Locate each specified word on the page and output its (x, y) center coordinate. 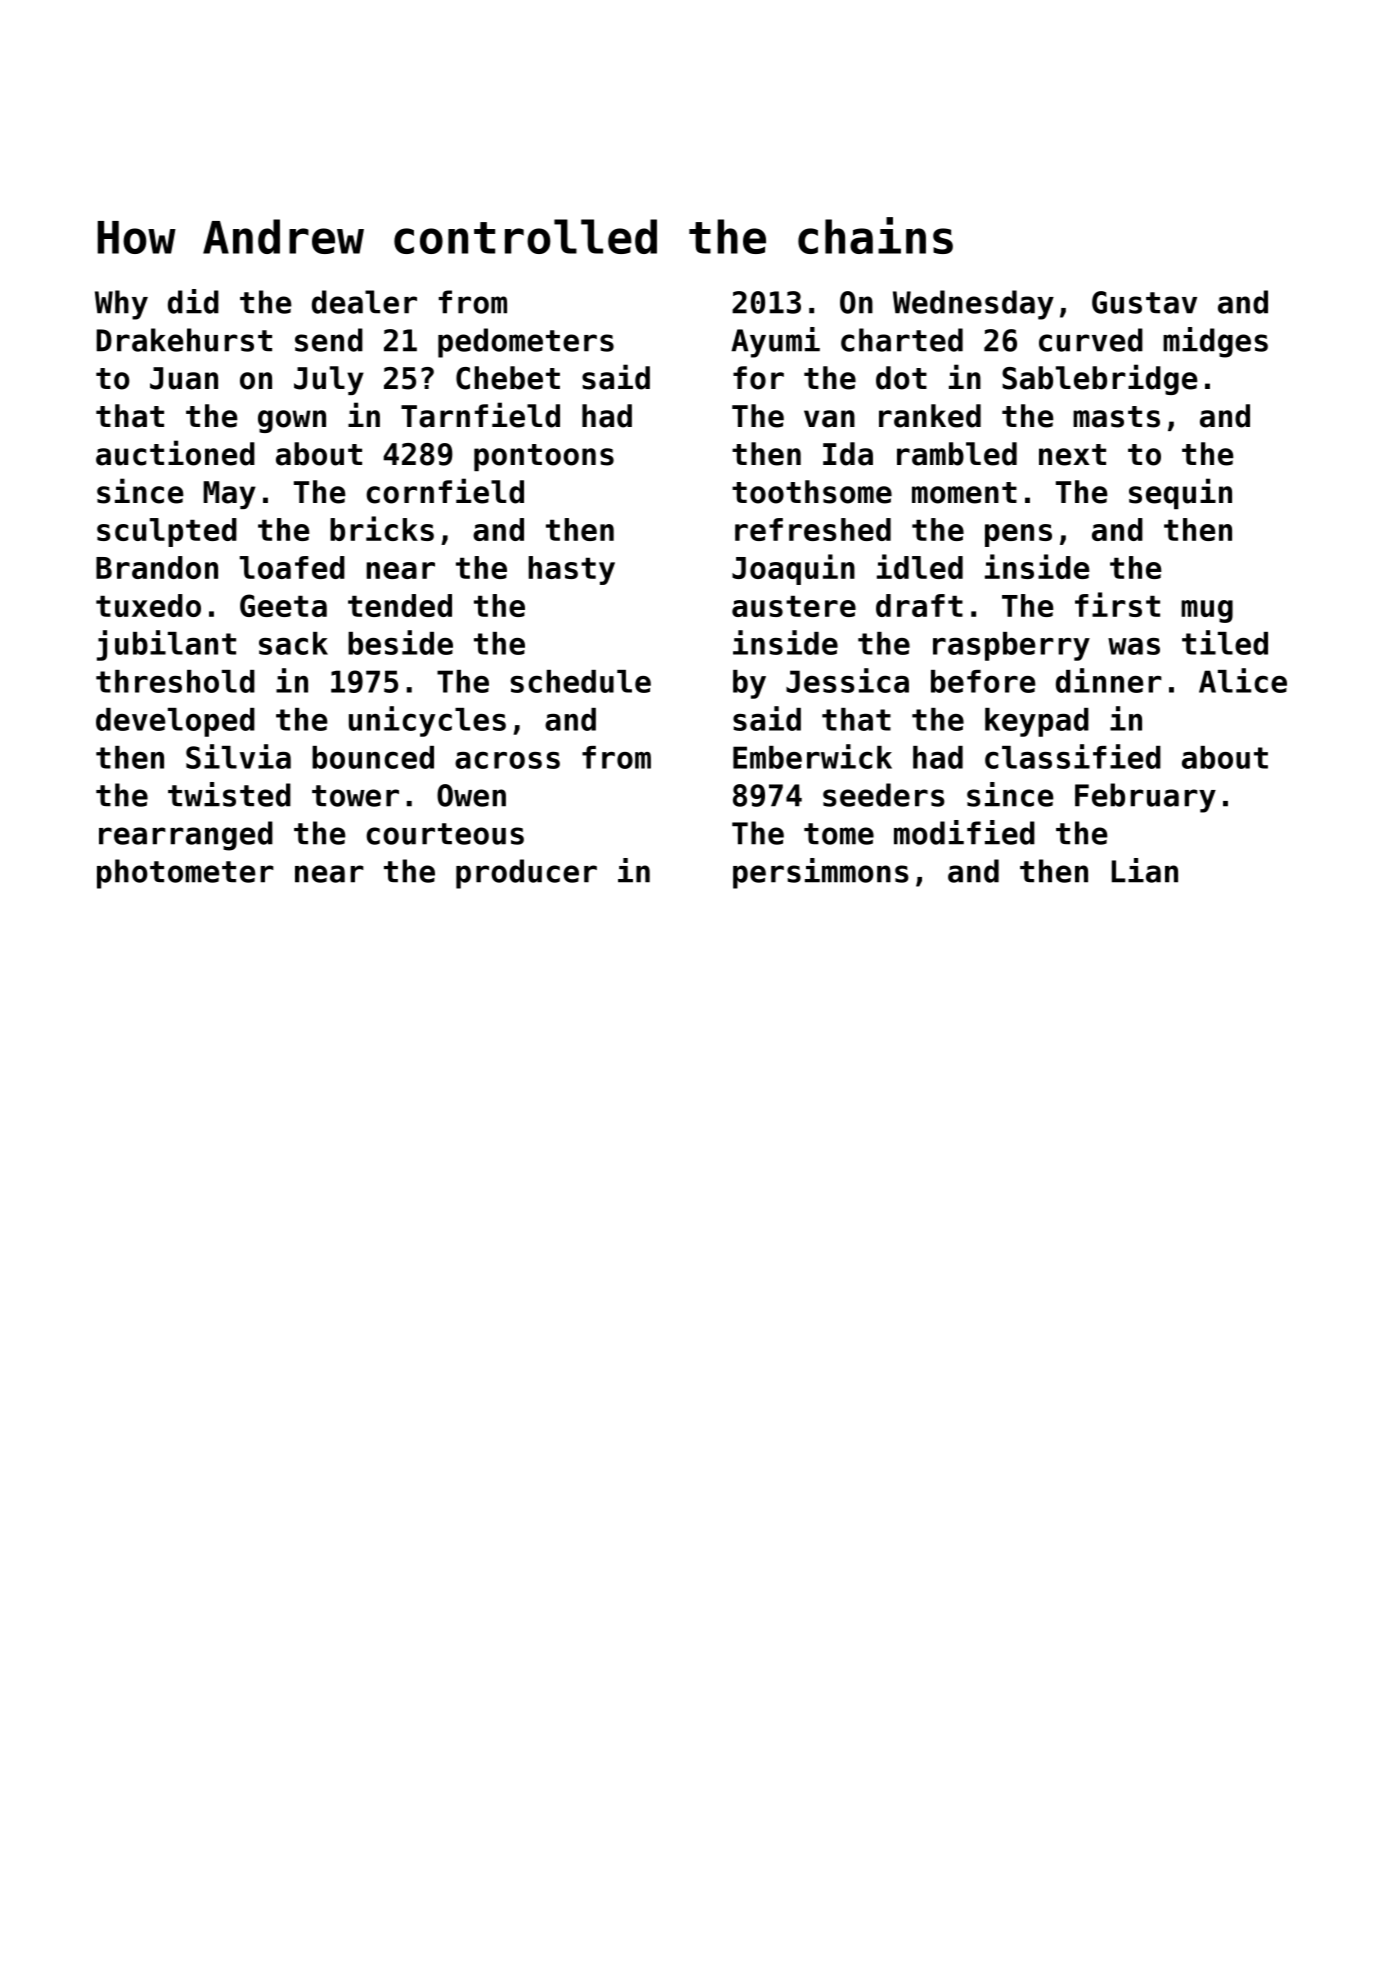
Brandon (157, 567)
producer (526, 874)
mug (1207, 611)
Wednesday (973, 305)
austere (794, 606)
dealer (364, 302)
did (193, 301)
